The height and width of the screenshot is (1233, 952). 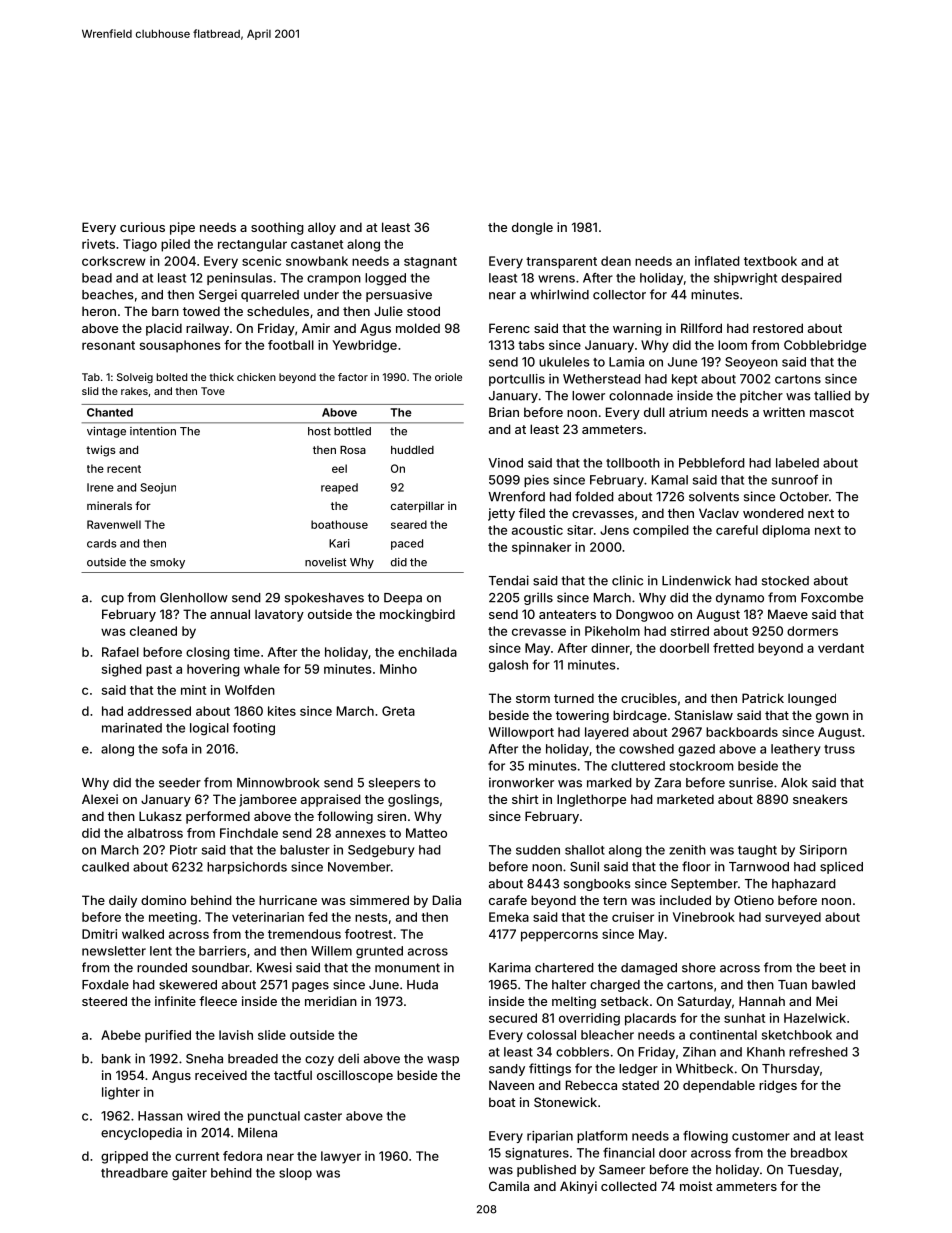 What do you see at coordinates (114, 524) in the screenshot?
I see `Ravenwell` at bounding box center [114, 524].
